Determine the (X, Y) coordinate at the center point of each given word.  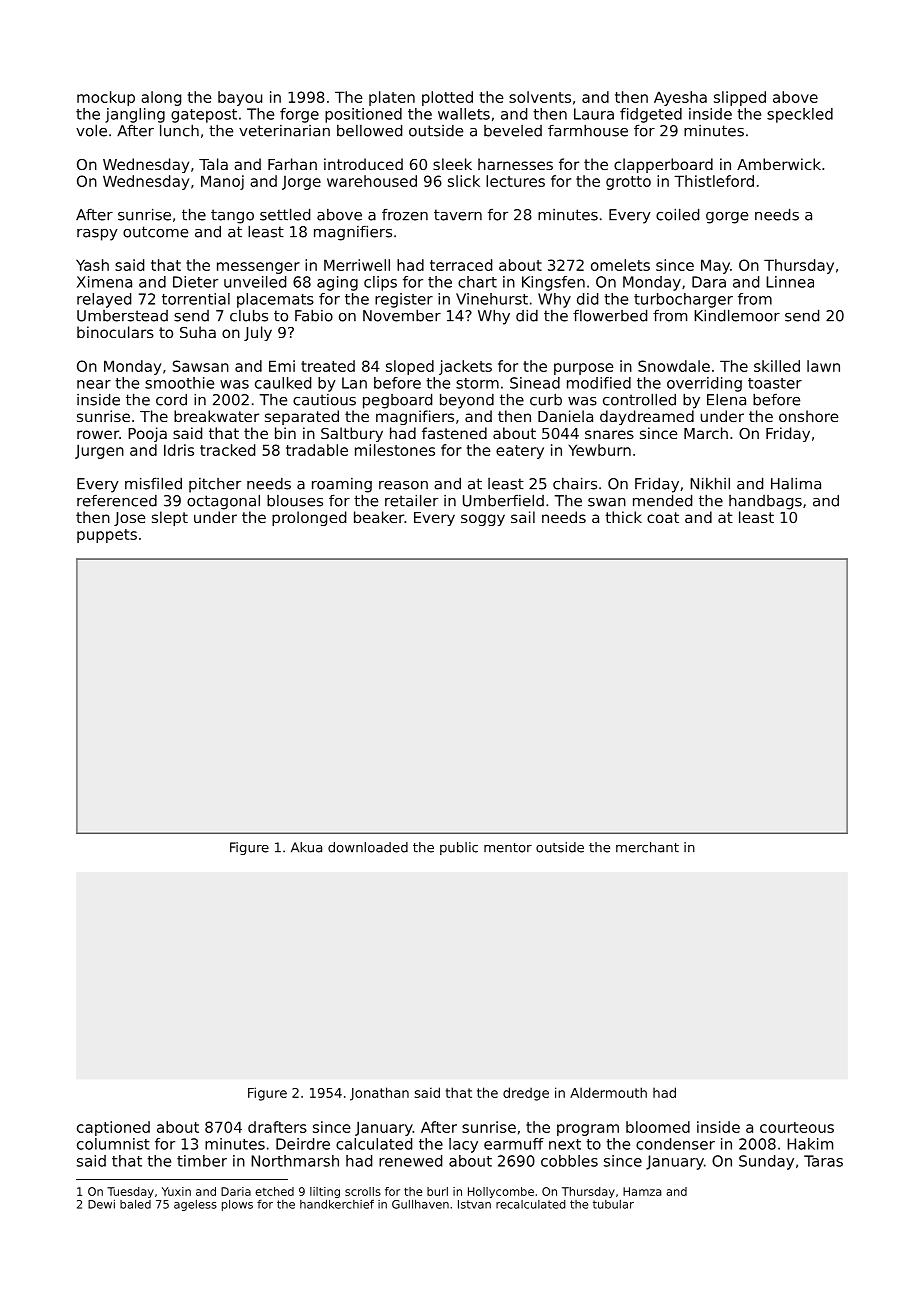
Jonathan (379, 1094)
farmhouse (588, 130)
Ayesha (680, 98)
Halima (796, 483)
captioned (113, 1128)
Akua (306, 847)
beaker (379, 517)
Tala (213, 164)
